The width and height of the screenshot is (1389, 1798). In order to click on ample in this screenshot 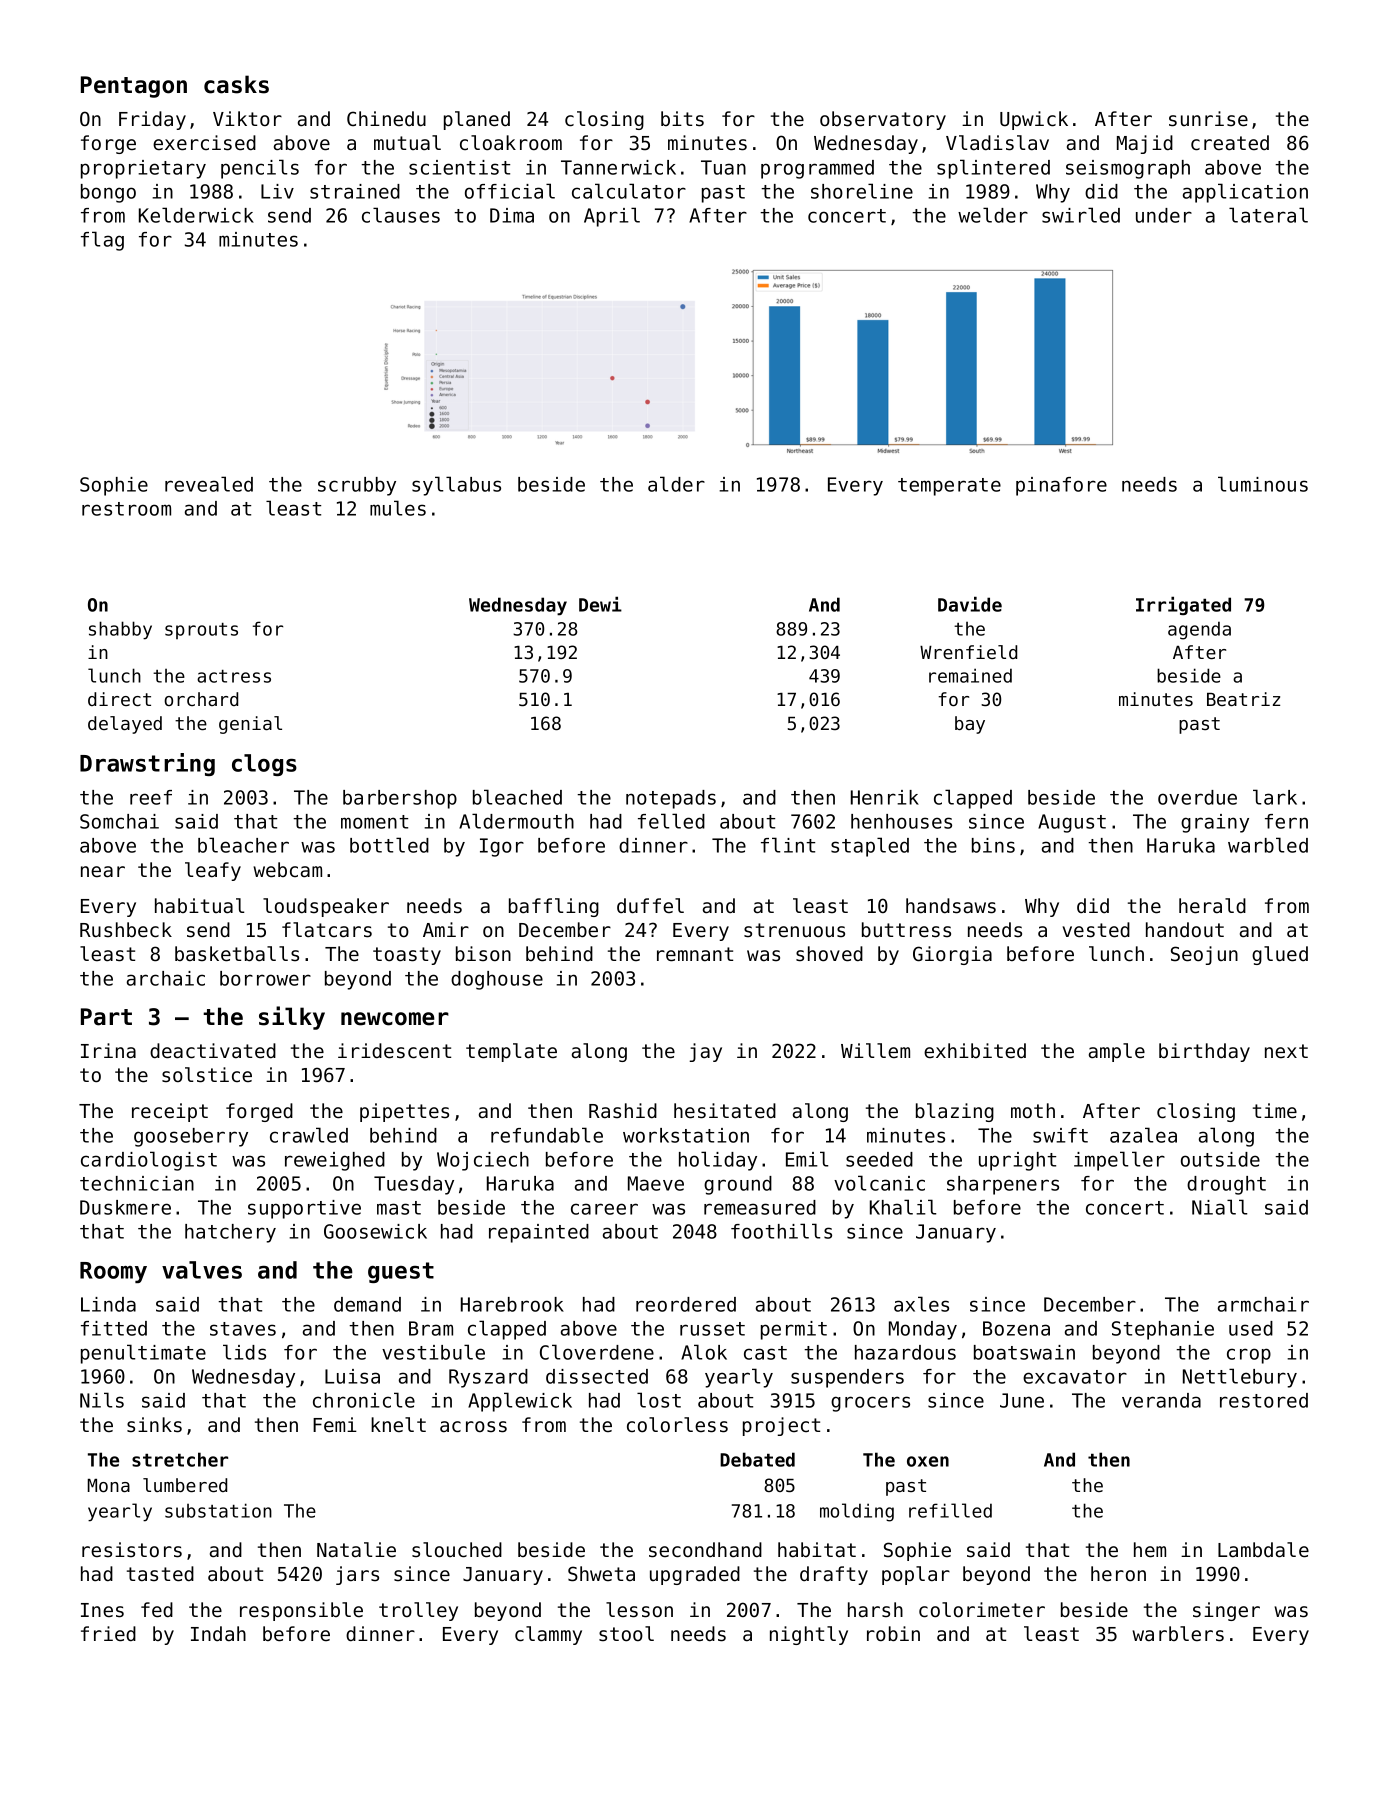, I will do `click(1117, 1052)`.
